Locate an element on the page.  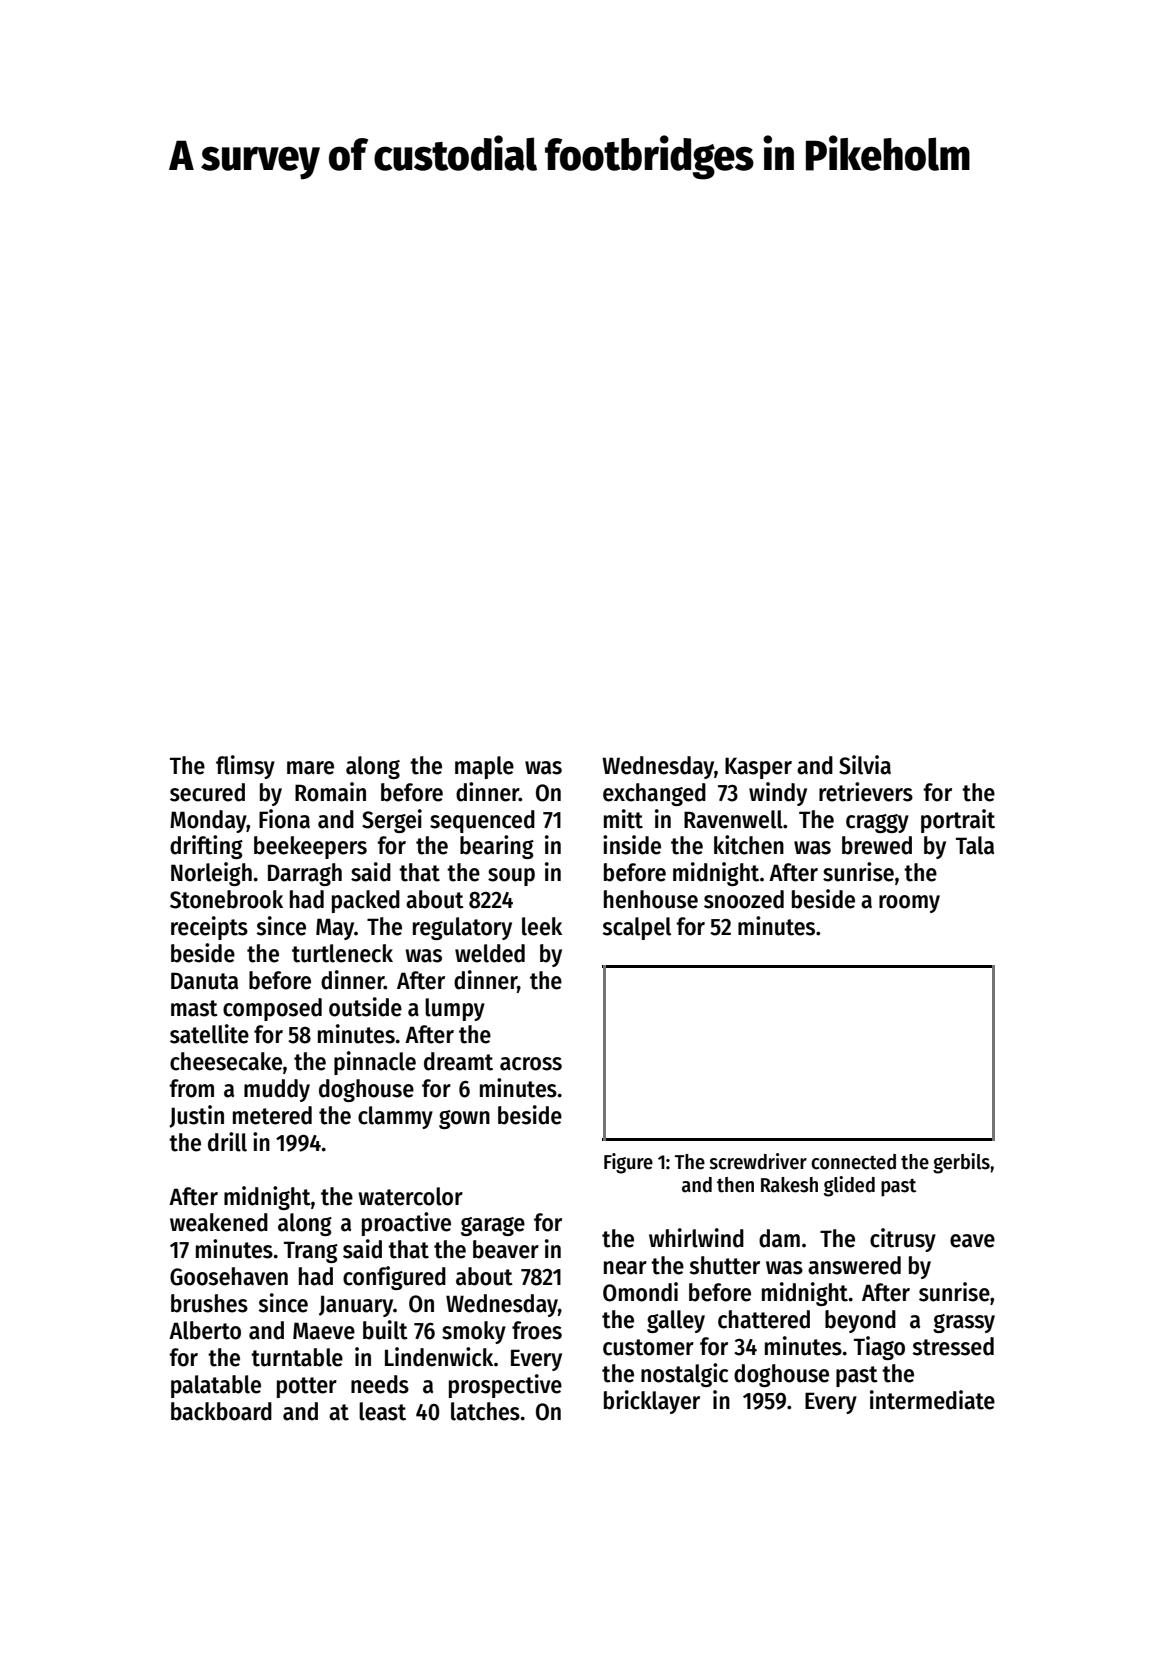
gerbils is located at coordinates (961, 1163).
